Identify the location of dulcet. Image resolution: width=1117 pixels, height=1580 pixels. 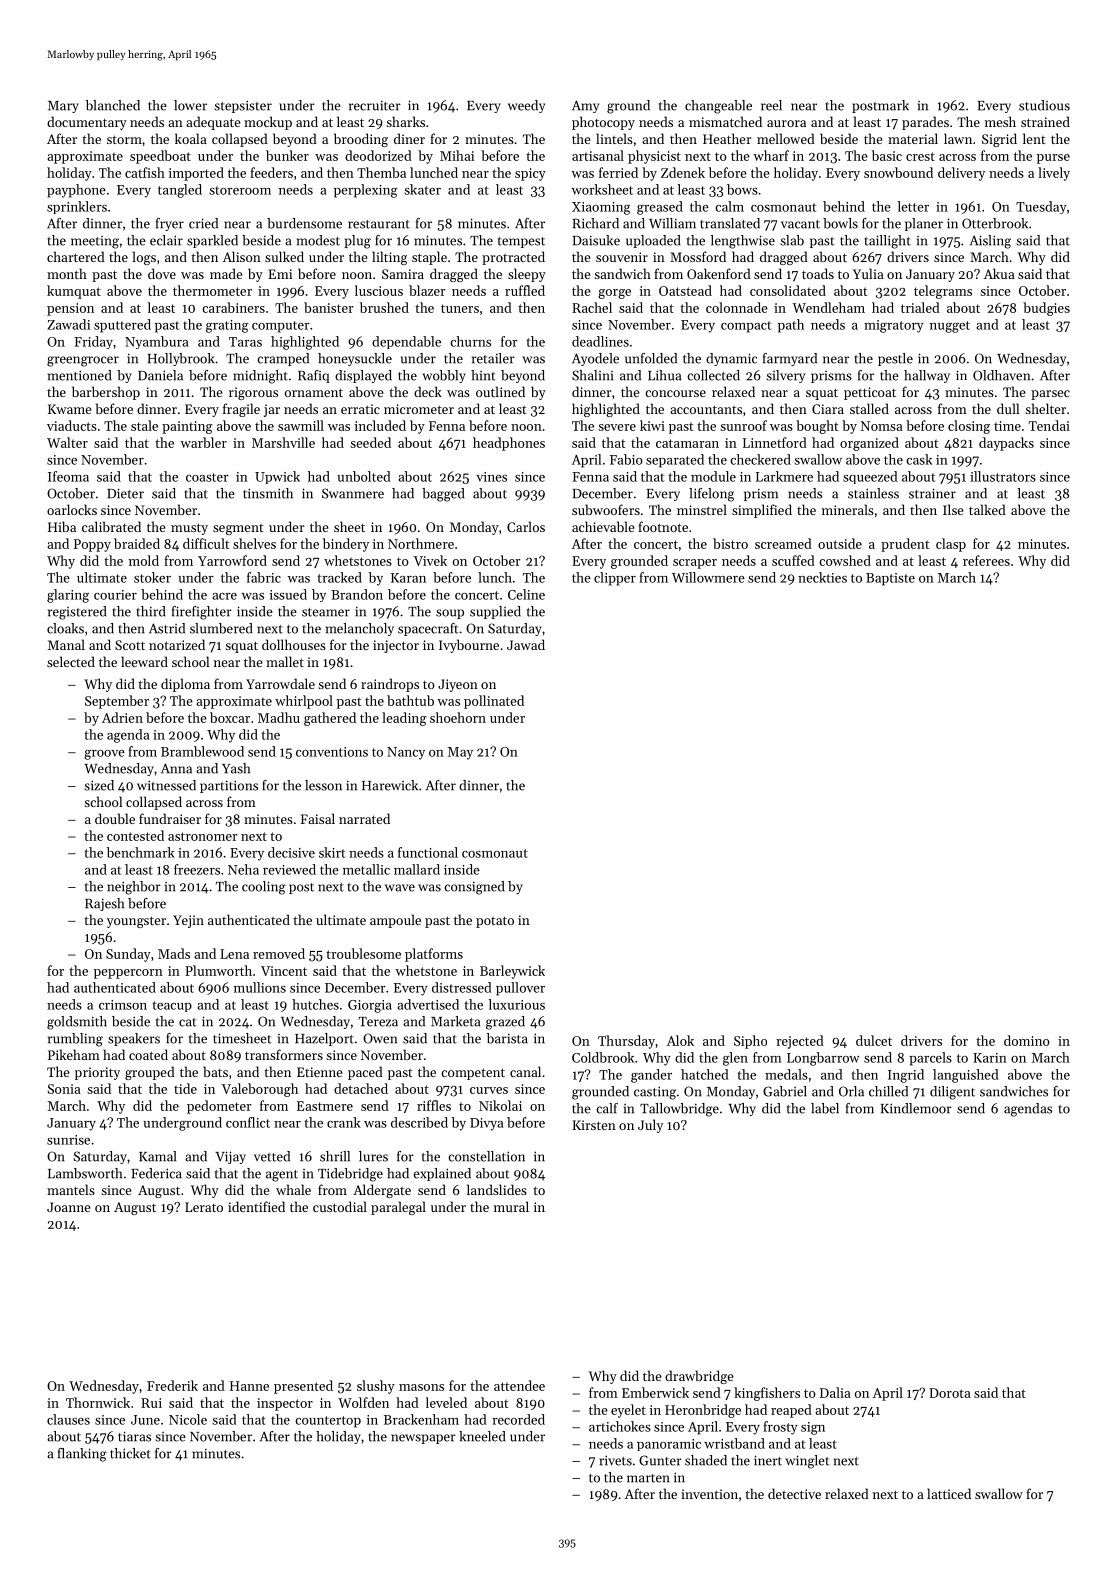
(874, 1040).
